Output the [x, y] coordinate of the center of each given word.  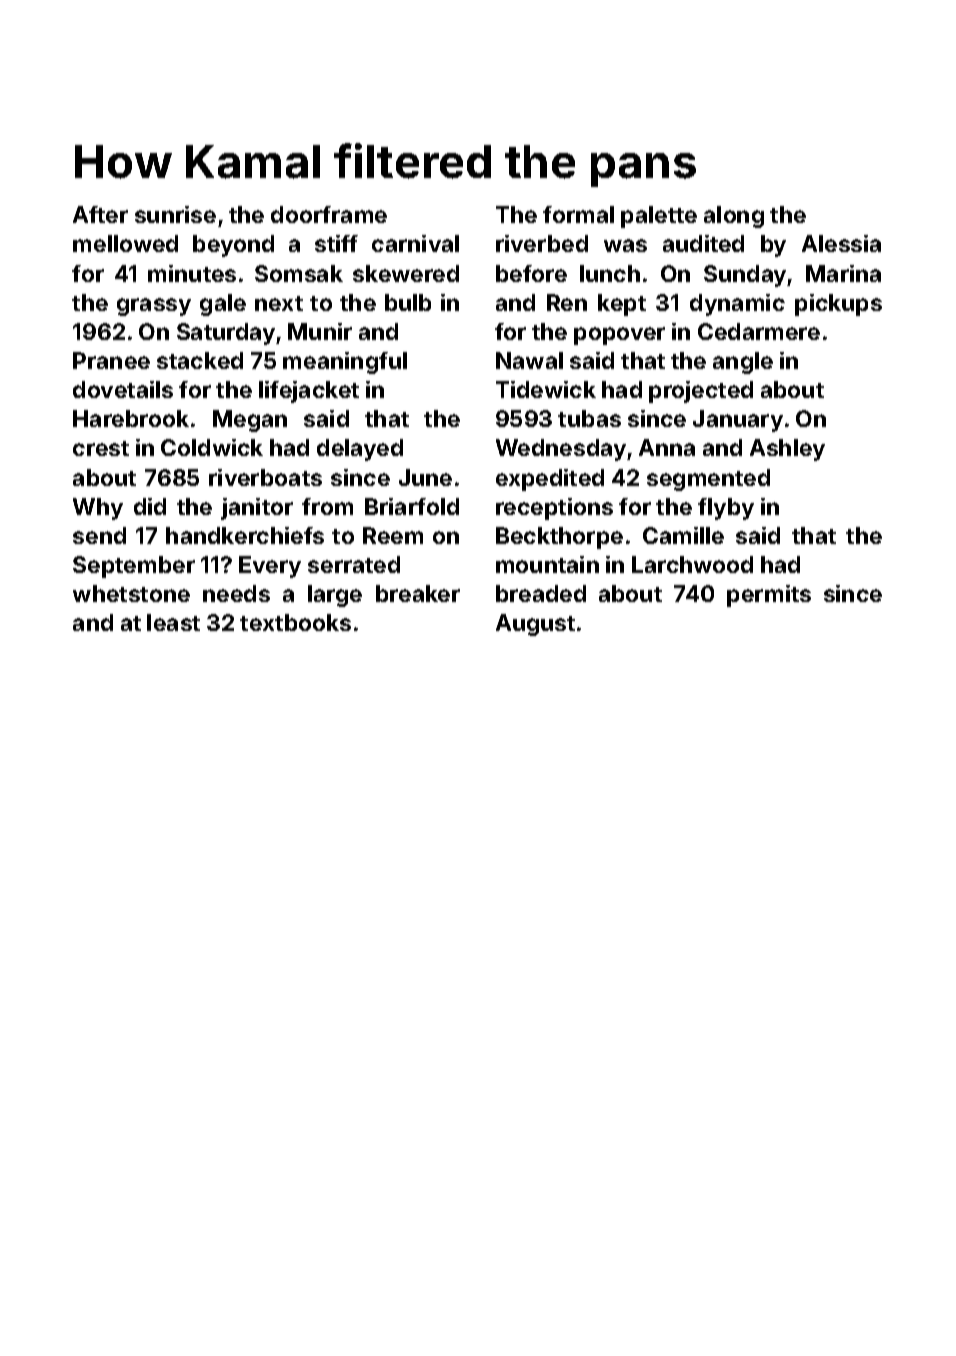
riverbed [542, 243]
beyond [233, 246]
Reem [393, 535]
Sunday [746, 276]
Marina [843, 273]
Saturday [226, 334]
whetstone [131, 593]
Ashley [787, 450]
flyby [726, 509]
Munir [320, 331]
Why [98, 509]
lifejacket [309, 392]
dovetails [123, 389]
